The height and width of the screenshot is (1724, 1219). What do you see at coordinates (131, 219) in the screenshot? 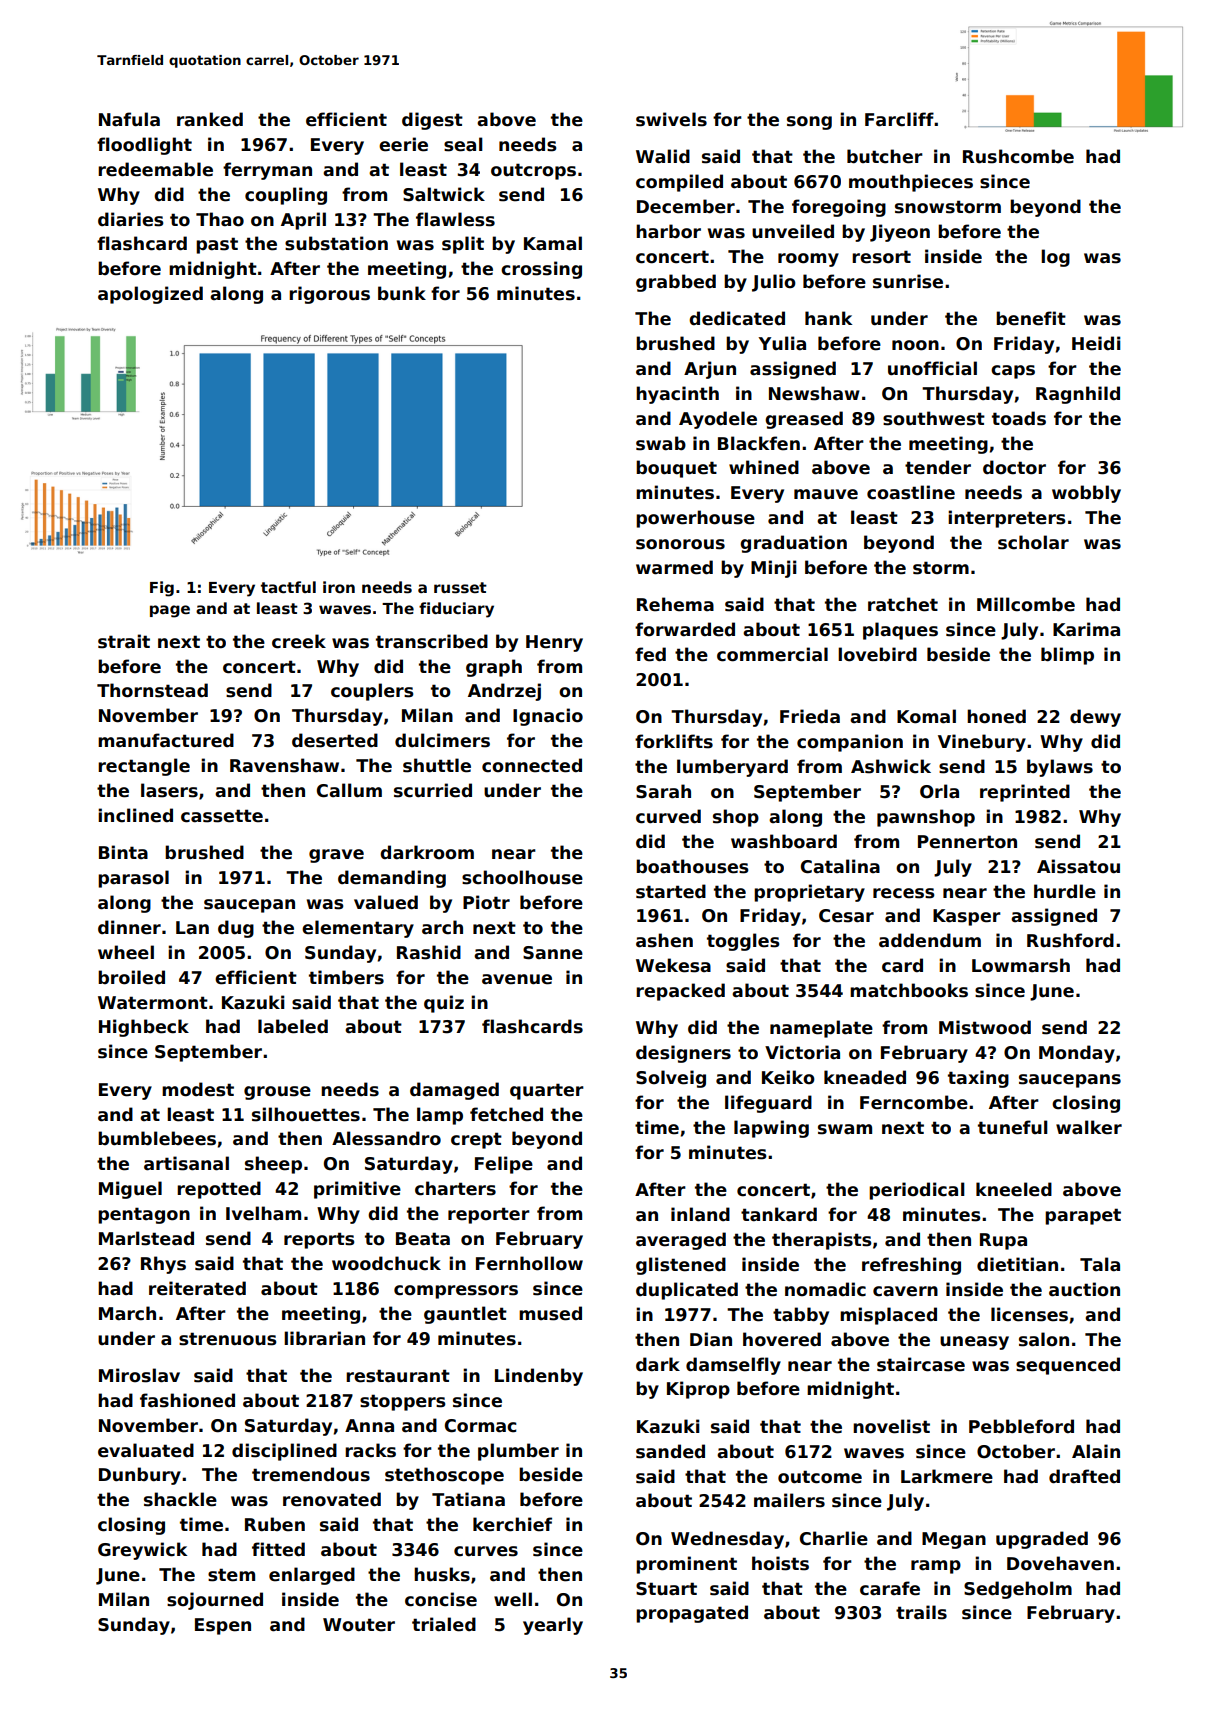
I see `diaries` at bounding box center [131, 219].
